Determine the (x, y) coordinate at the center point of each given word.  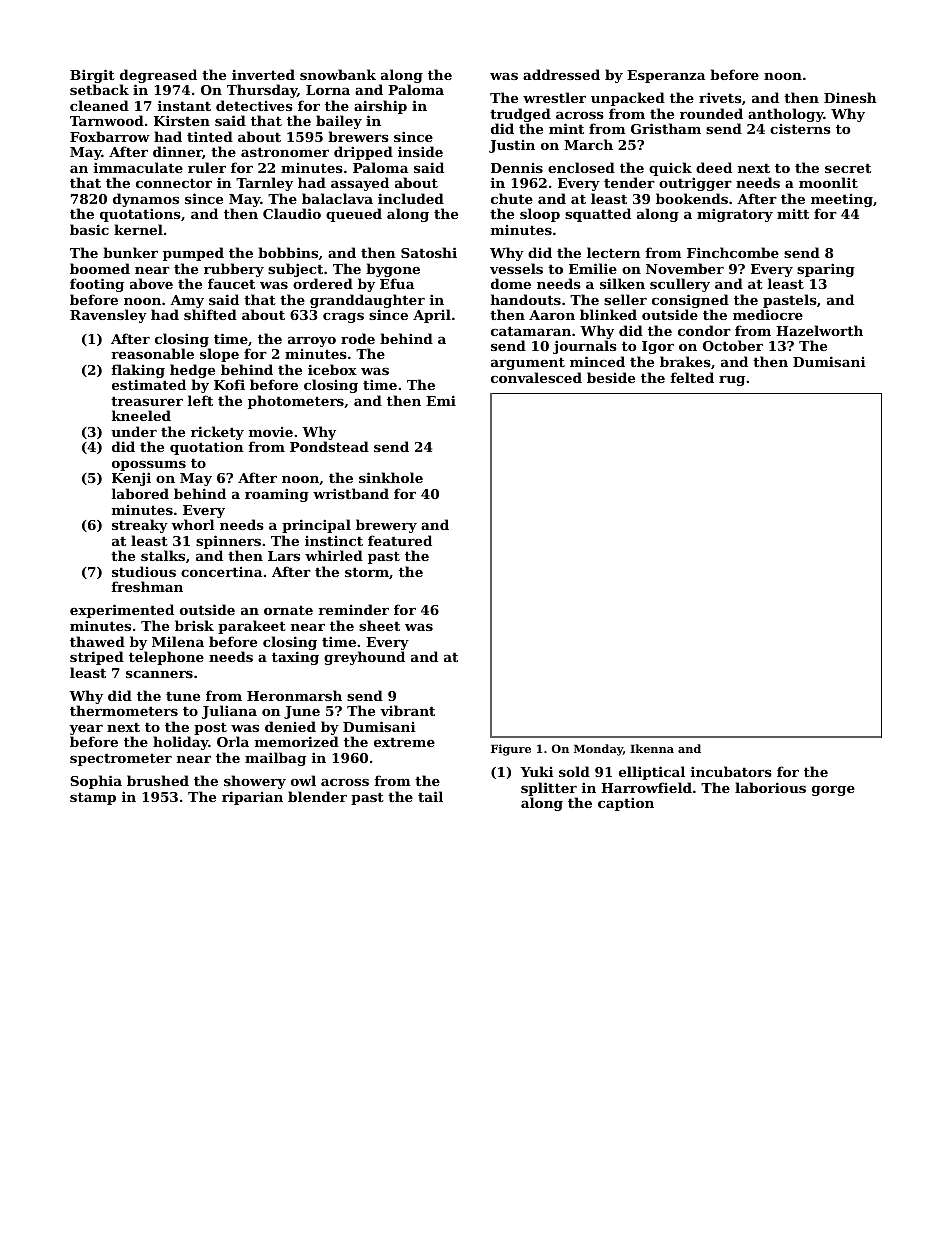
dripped (363, 153)
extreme (404, 742)
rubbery (234, 270)
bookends (692, 198)
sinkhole (391, 477)
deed (714, 167)
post (210, 728)
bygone (393, 270)
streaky (140, 526)
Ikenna (652, 748)
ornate (288, 610)
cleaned (99, 105)
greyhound (364, 658)
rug (732, 381)
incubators (731, 771)
